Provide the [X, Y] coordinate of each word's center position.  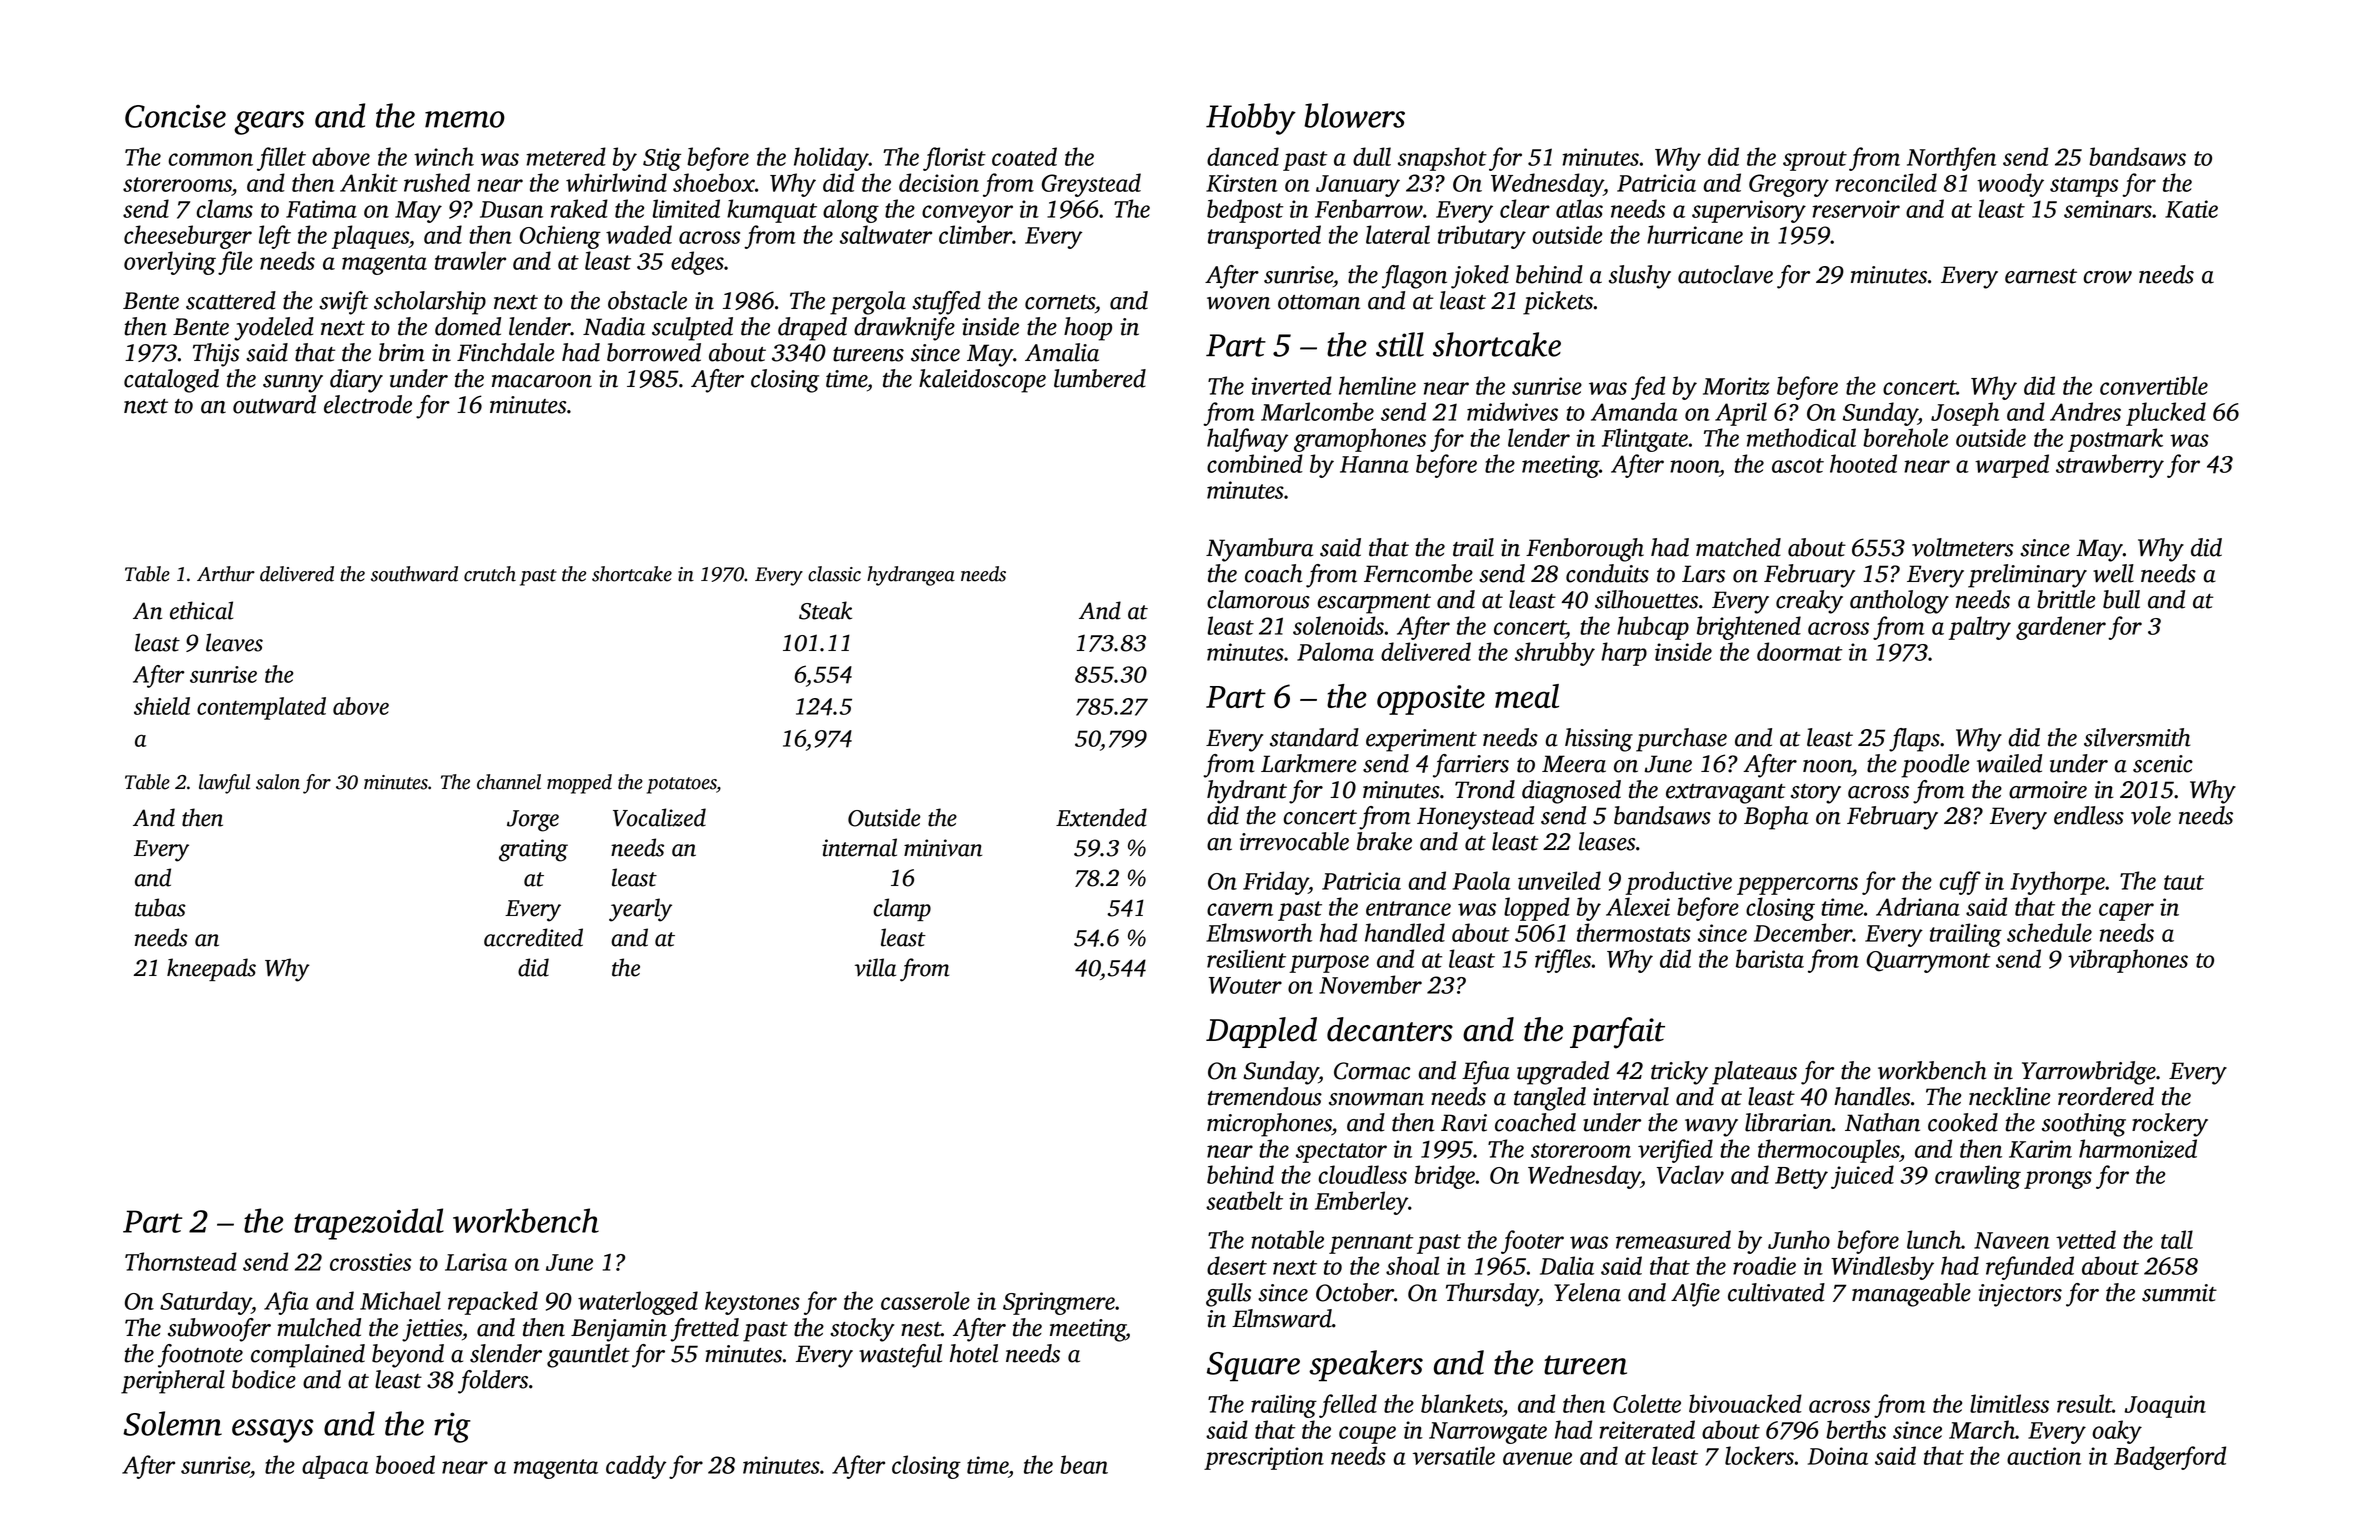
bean [1084, 1464]
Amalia [1062, 352]
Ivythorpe [2058, 883]
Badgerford [2170, 1458]
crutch [490, 574]
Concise [175, 116]
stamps [2084, 187]
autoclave [1725, 274]
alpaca [335, 1467]
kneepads [211, 969]
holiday [831, 159]
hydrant [1247, 792]
